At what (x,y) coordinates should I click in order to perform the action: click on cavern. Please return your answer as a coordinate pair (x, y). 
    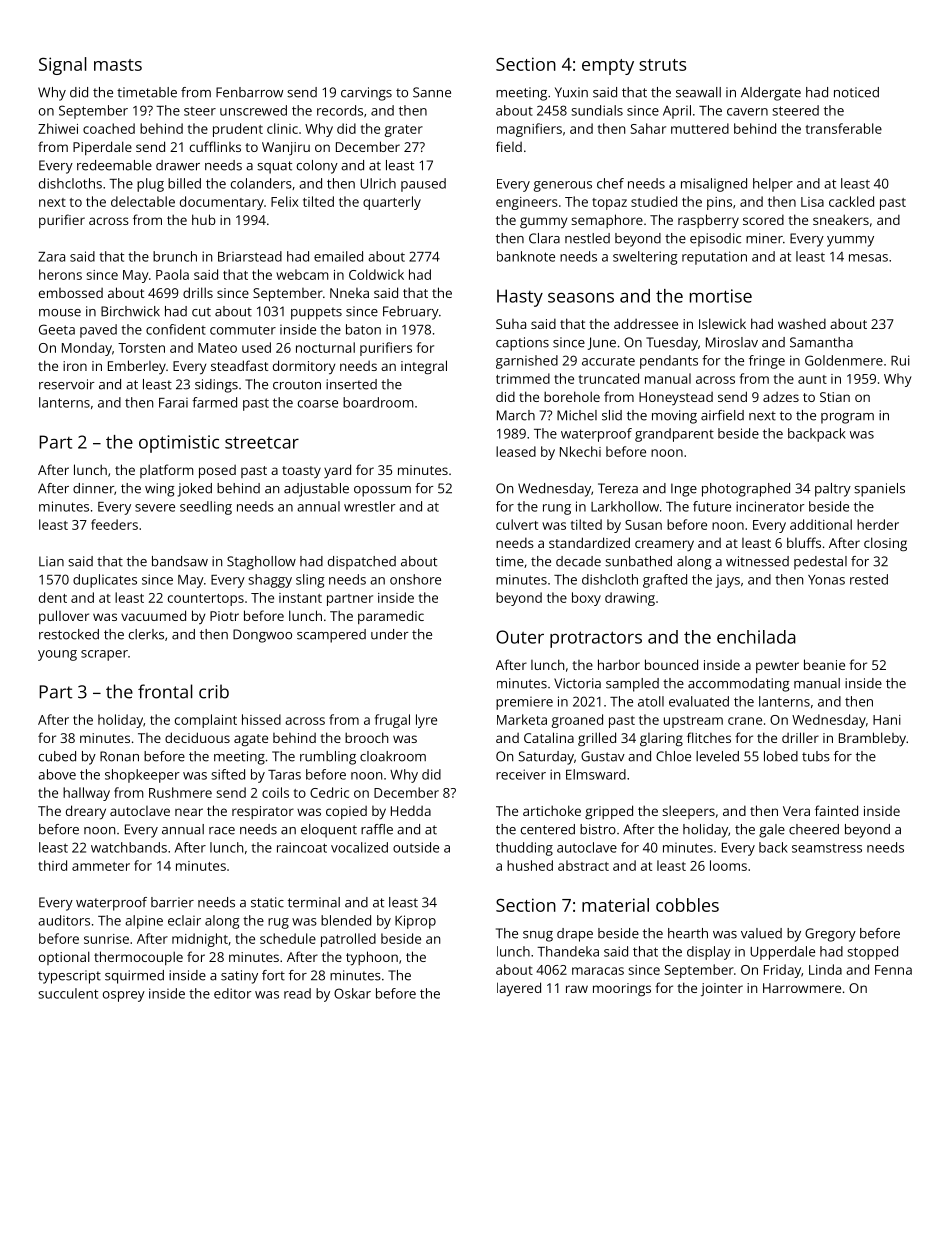
    Looking at the image, I should click on (747, 112).
